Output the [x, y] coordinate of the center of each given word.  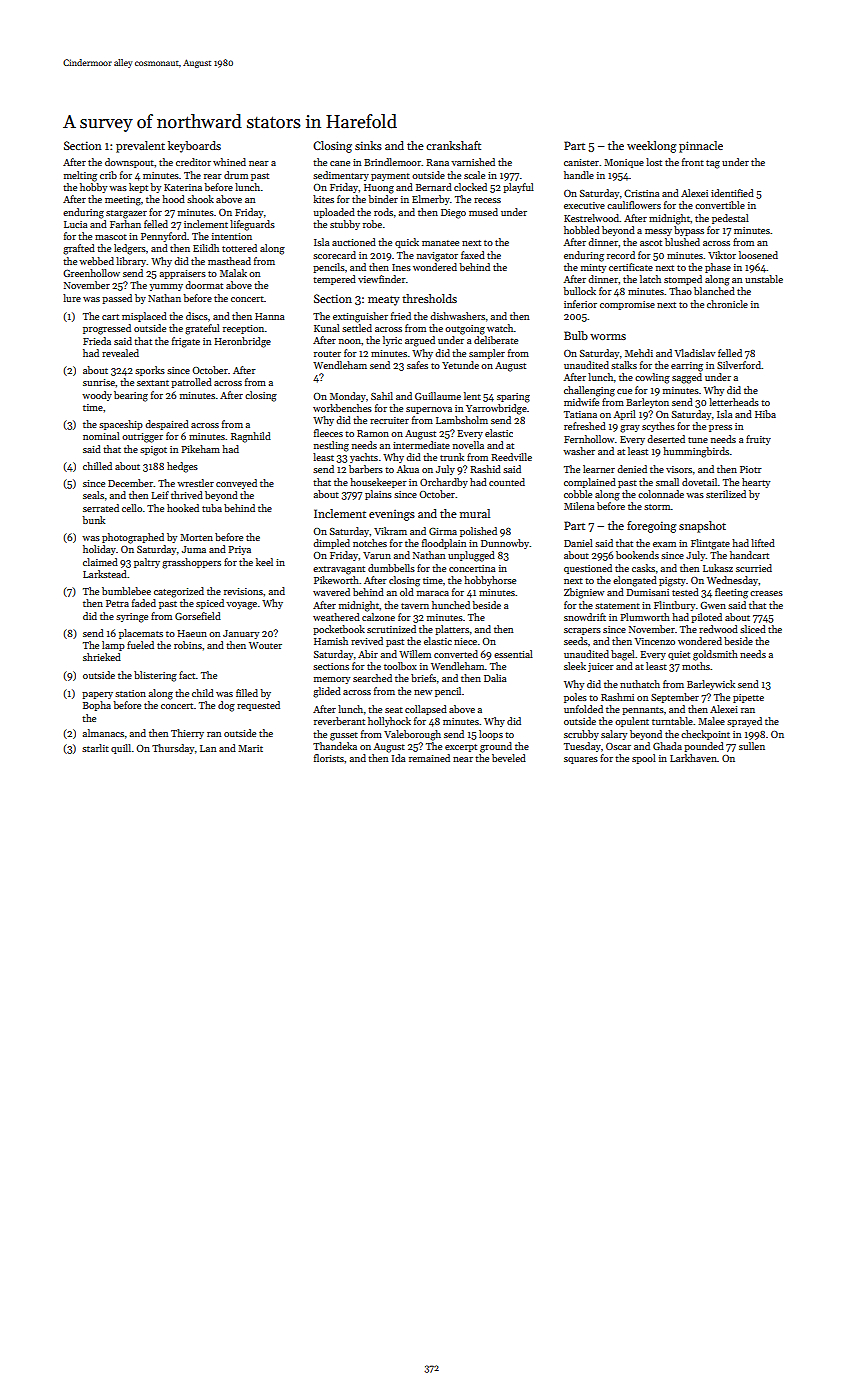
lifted [763, 543]
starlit [95, 748]
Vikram [390, 531]
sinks [368, 145]
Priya [239, 550]
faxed [473, 255]
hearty [756, 483]
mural [475, 513]
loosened [758, 255]
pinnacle [701, 147]
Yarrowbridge [496, 409]
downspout [129, 163]
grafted [79, 249]
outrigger [142, 438]
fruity [758, 440]
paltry [147, 563]
